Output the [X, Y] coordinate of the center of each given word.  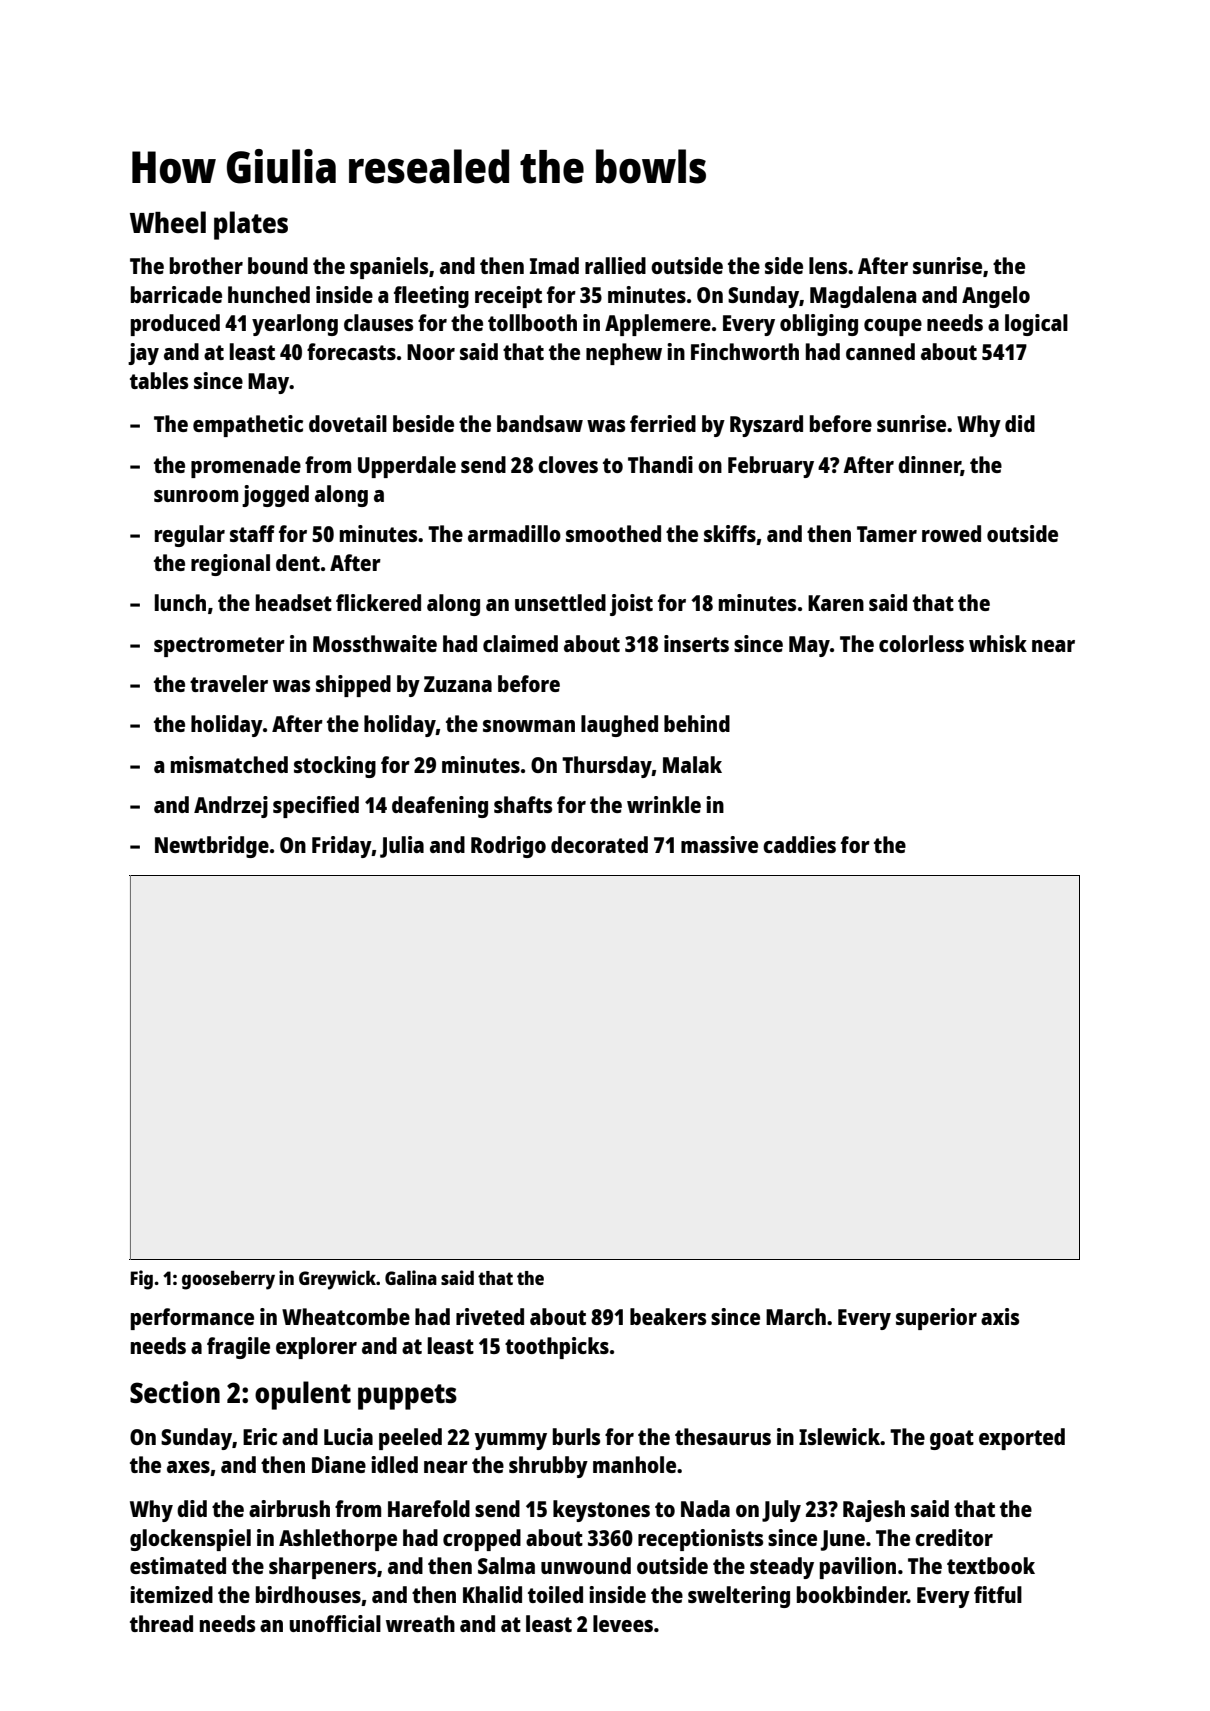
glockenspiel [190, 1540]
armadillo [514, 533]
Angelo [996, 297]
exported [1022, 1439]
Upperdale [407, 467]
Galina [411, 1277]
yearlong [295, 325]
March [796, 1316]
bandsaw [540, 423]
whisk [998, 643]
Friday [342, 847]
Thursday [607, 767]
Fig [142, 1280]
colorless [921, 643]
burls [576, 1436]
